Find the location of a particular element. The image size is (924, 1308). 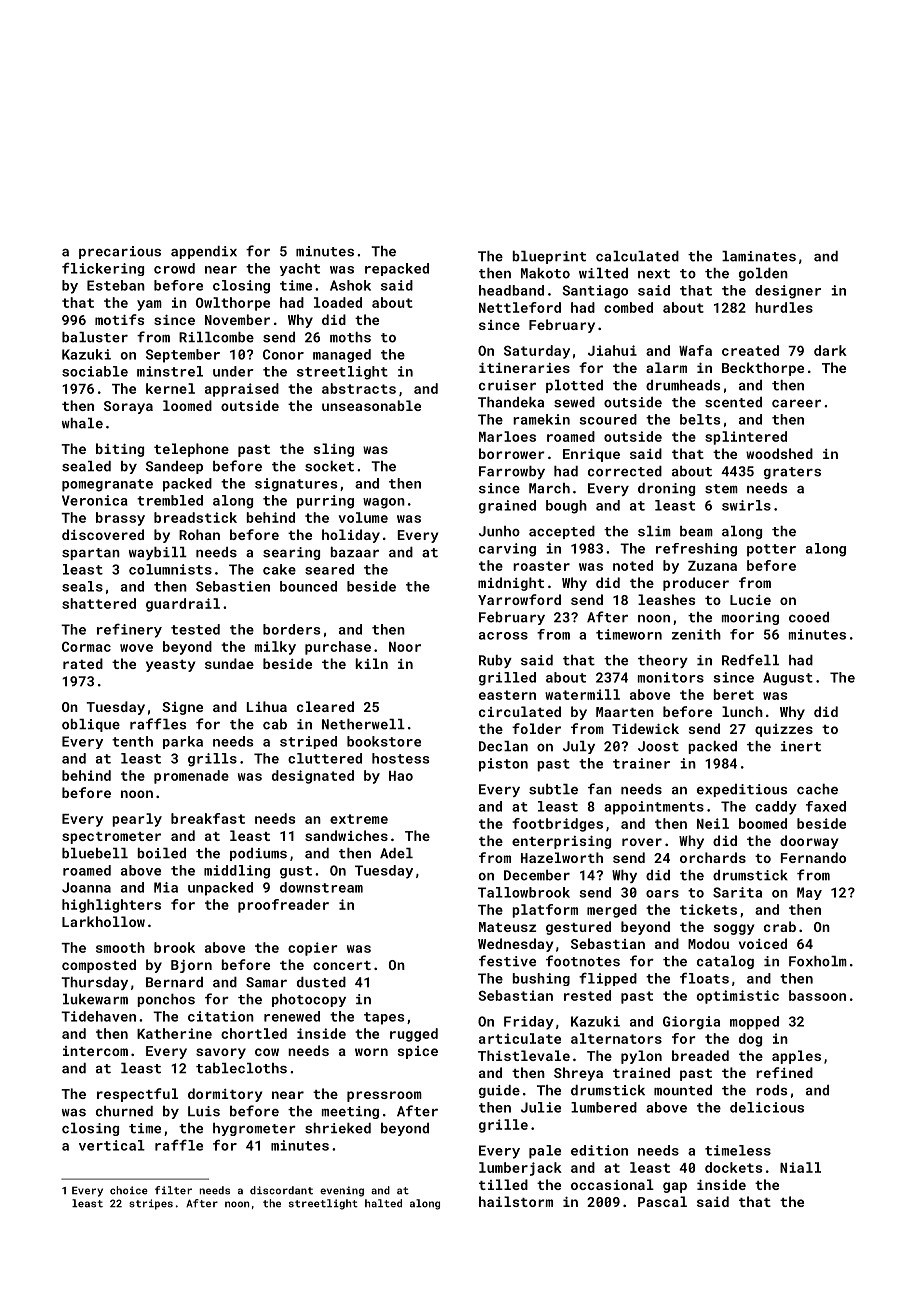

unseasonable is located at coordinates (371, 405).
